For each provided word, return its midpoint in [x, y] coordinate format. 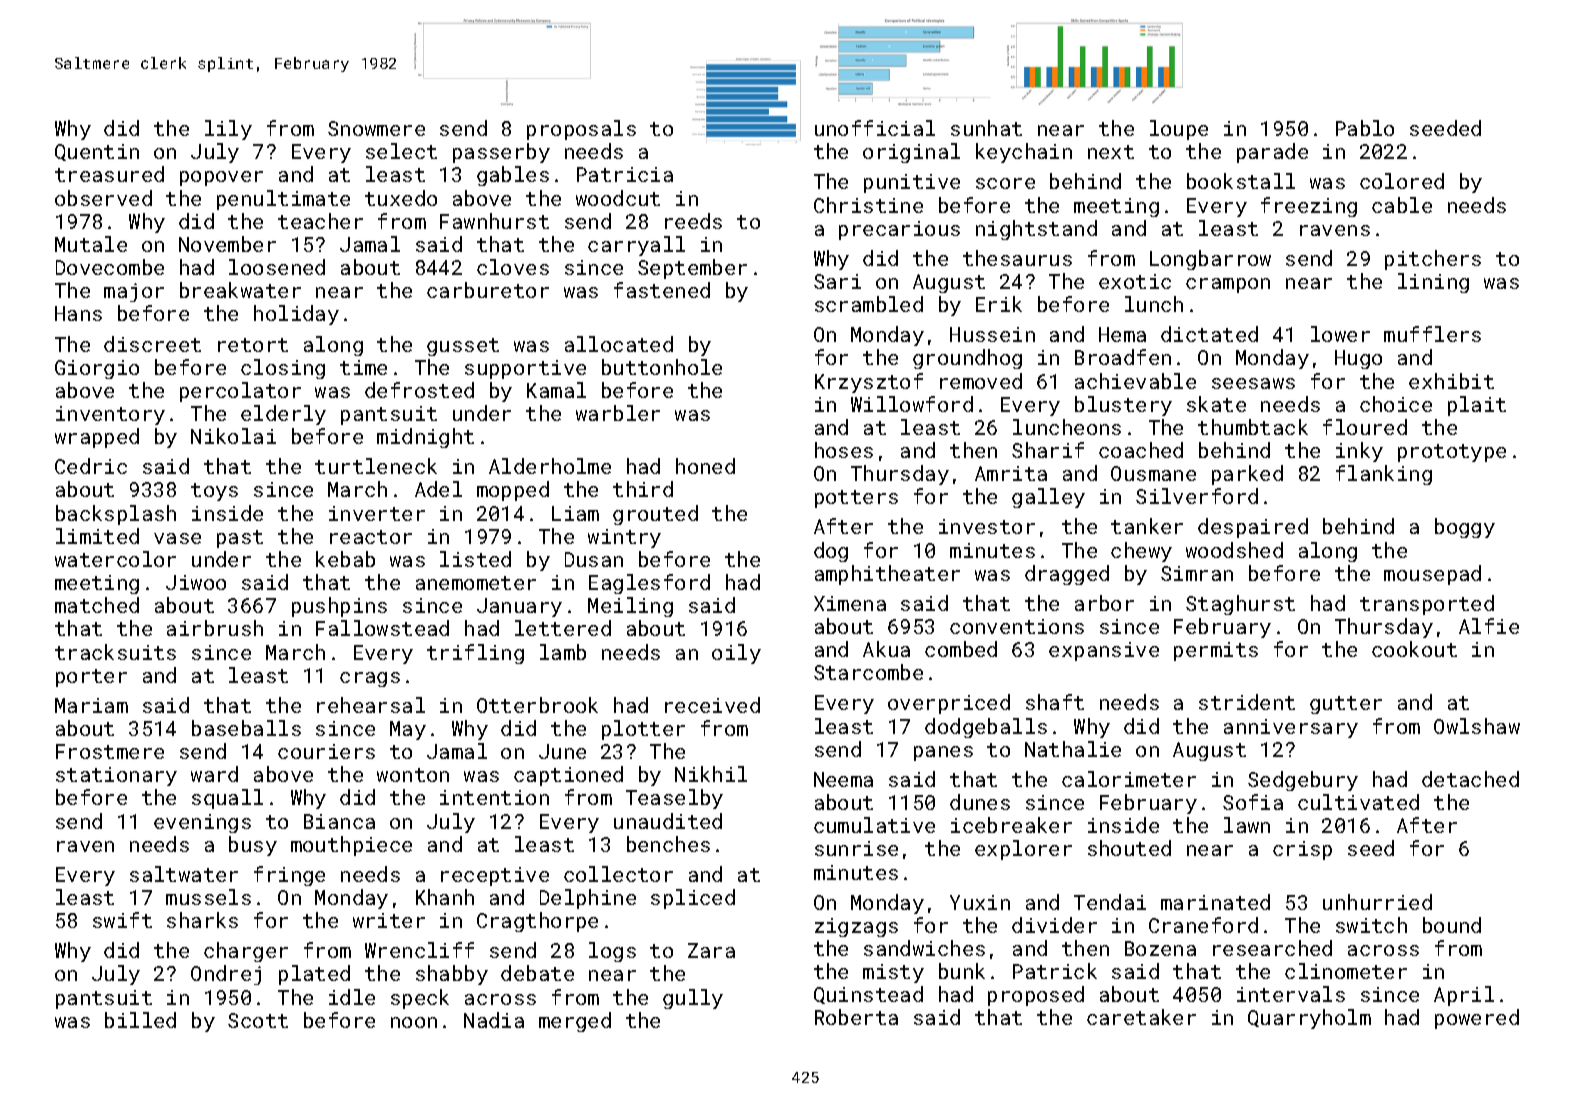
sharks [202, 920]
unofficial [875, 128]
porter [91, 678]
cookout [1414, 649]
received [712, 705]
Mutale [91, 244]
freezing [1309, 207]
